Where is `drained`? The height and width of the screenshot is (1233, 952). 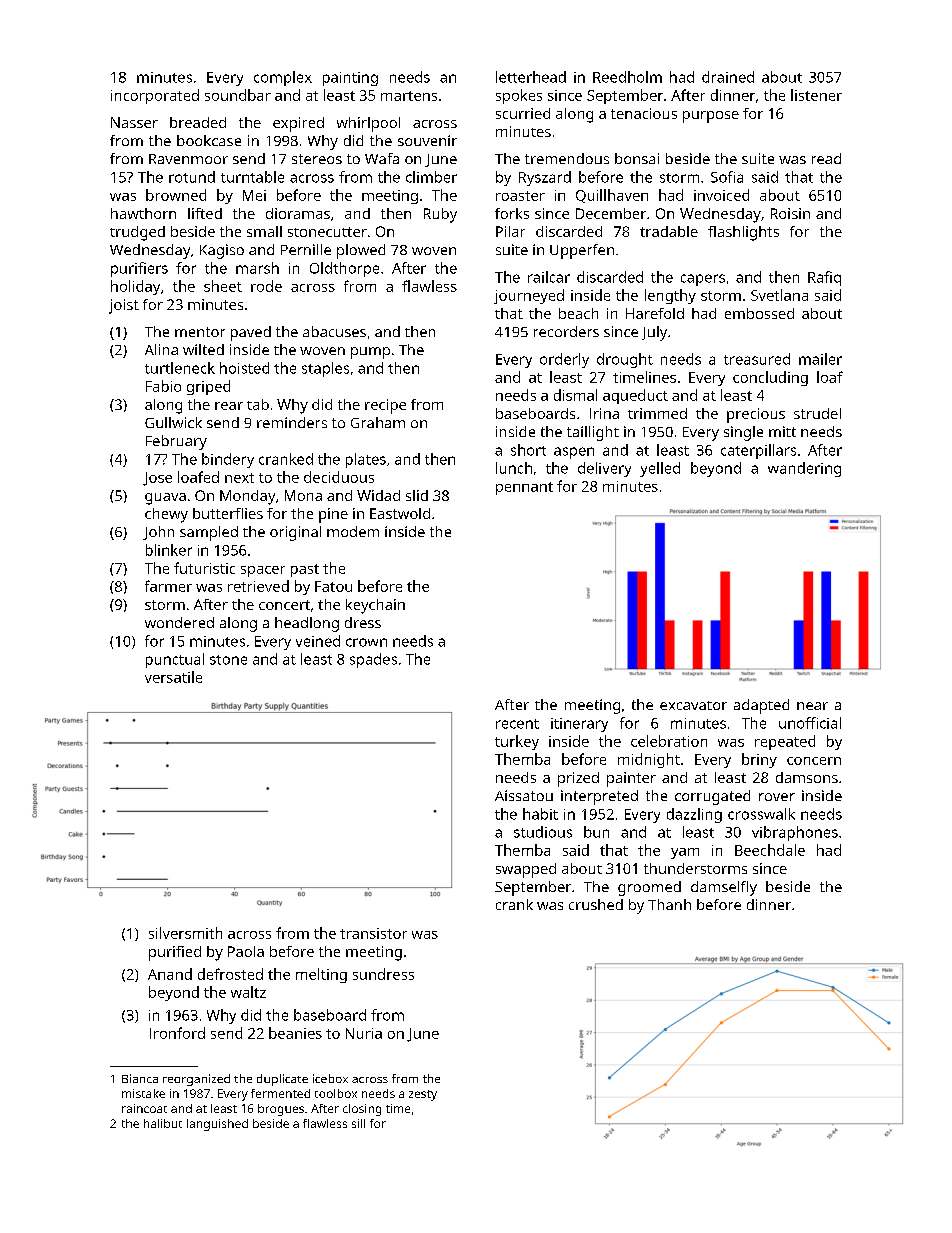
drained is located at coordinates (728, 77).
